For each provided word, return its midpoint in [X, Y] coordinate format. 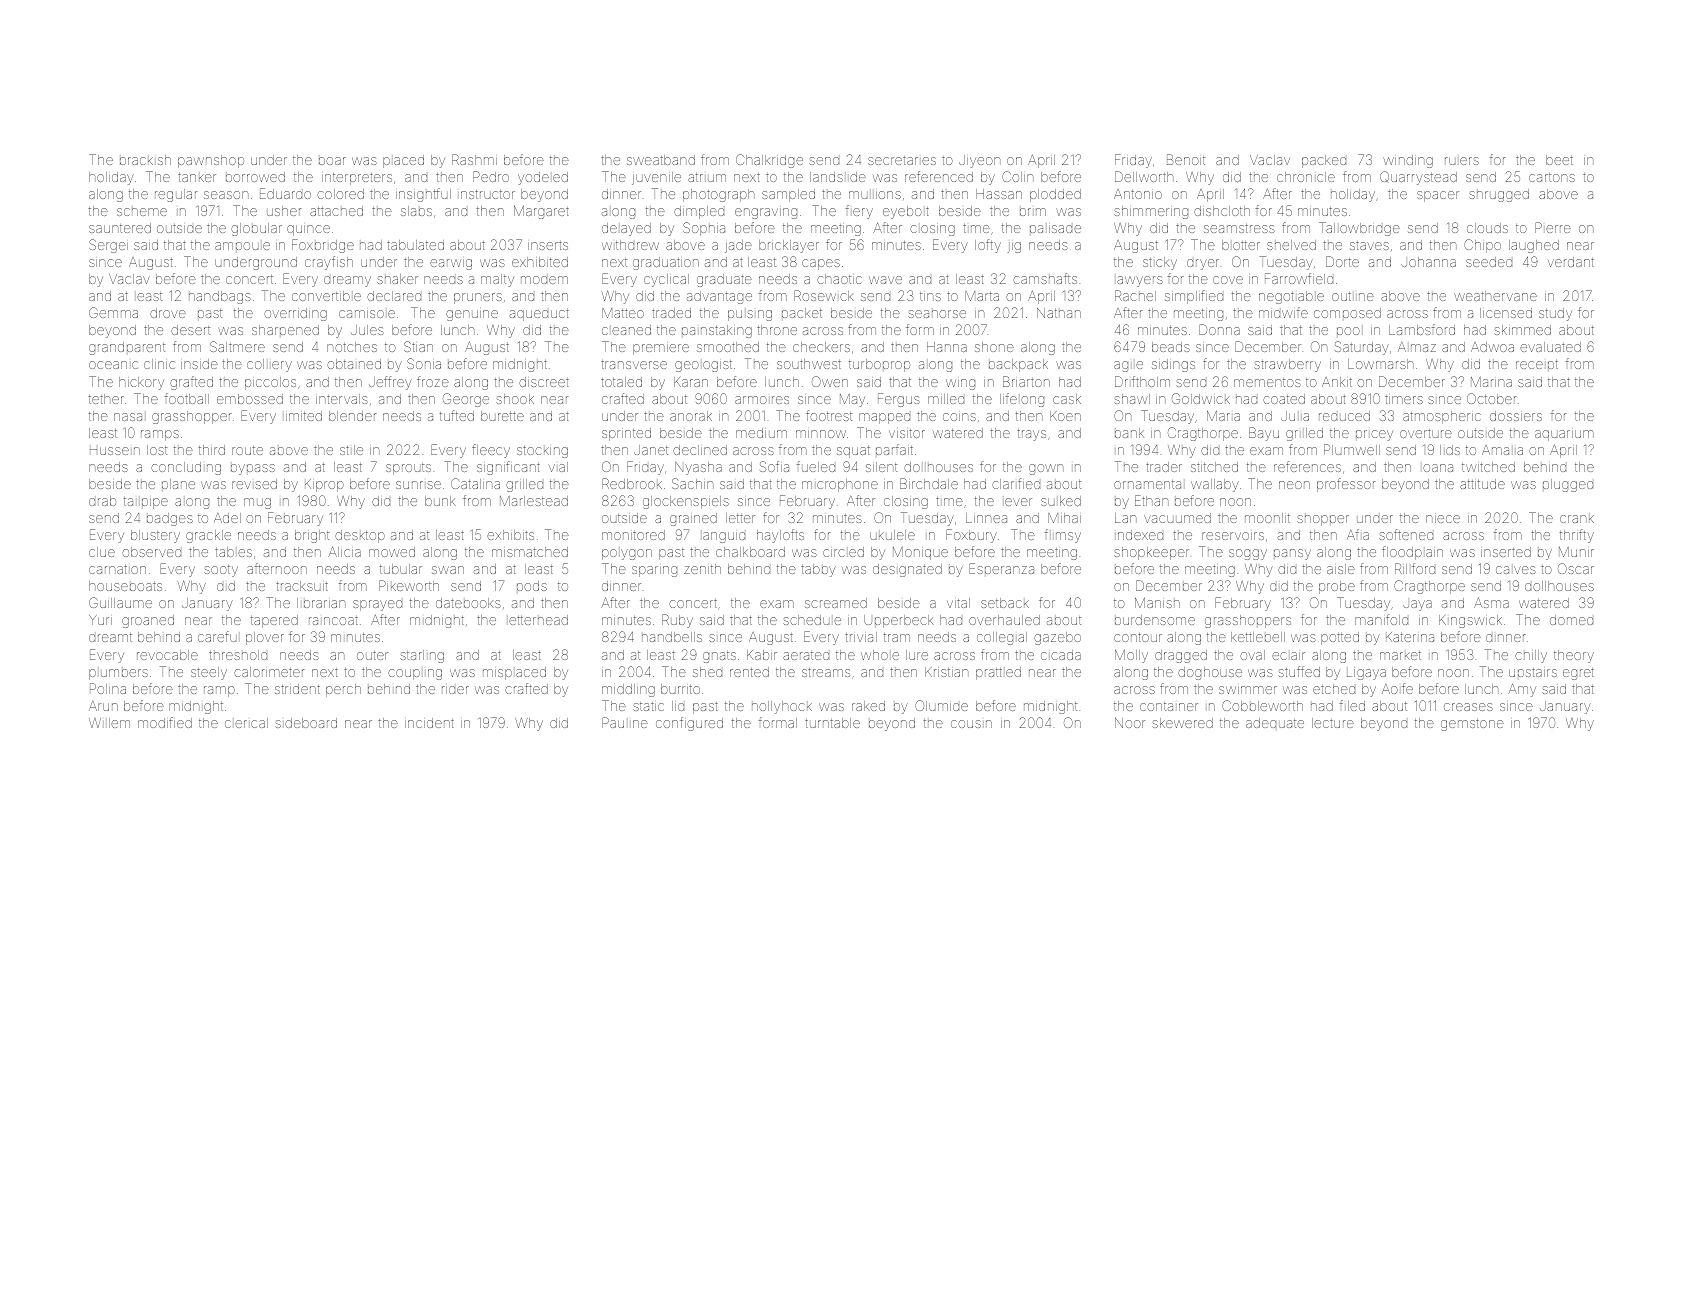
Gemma [113, 312]
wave [885, 280]
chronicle [1306, 177]
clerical [246, 723]
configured [689, 724]
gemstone [1472, 725]
